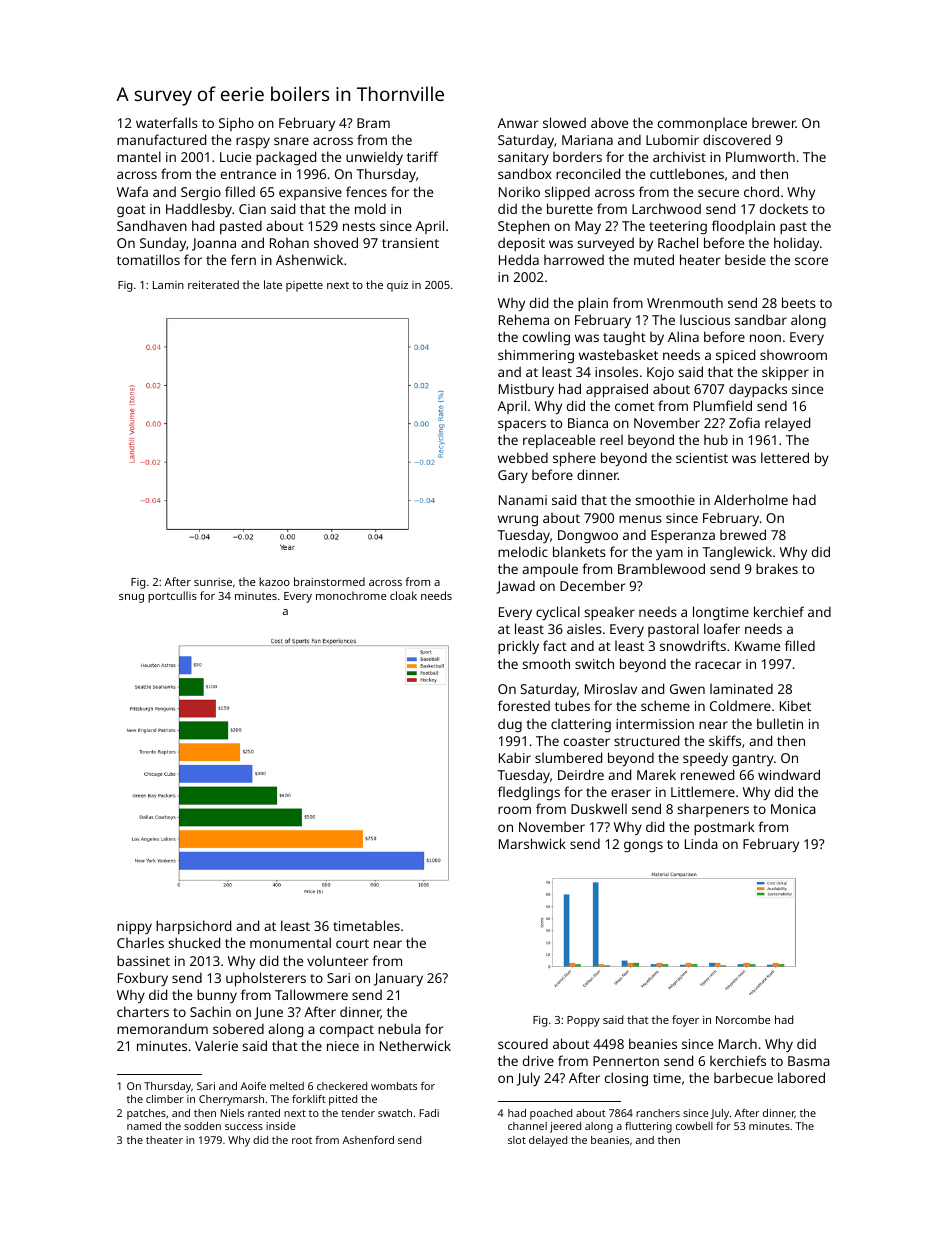 This document has height=1233, width=952. What do you see at coordinates (723, 405) in the document?
I see `Plumfield` at bounding box center [723, 405].
